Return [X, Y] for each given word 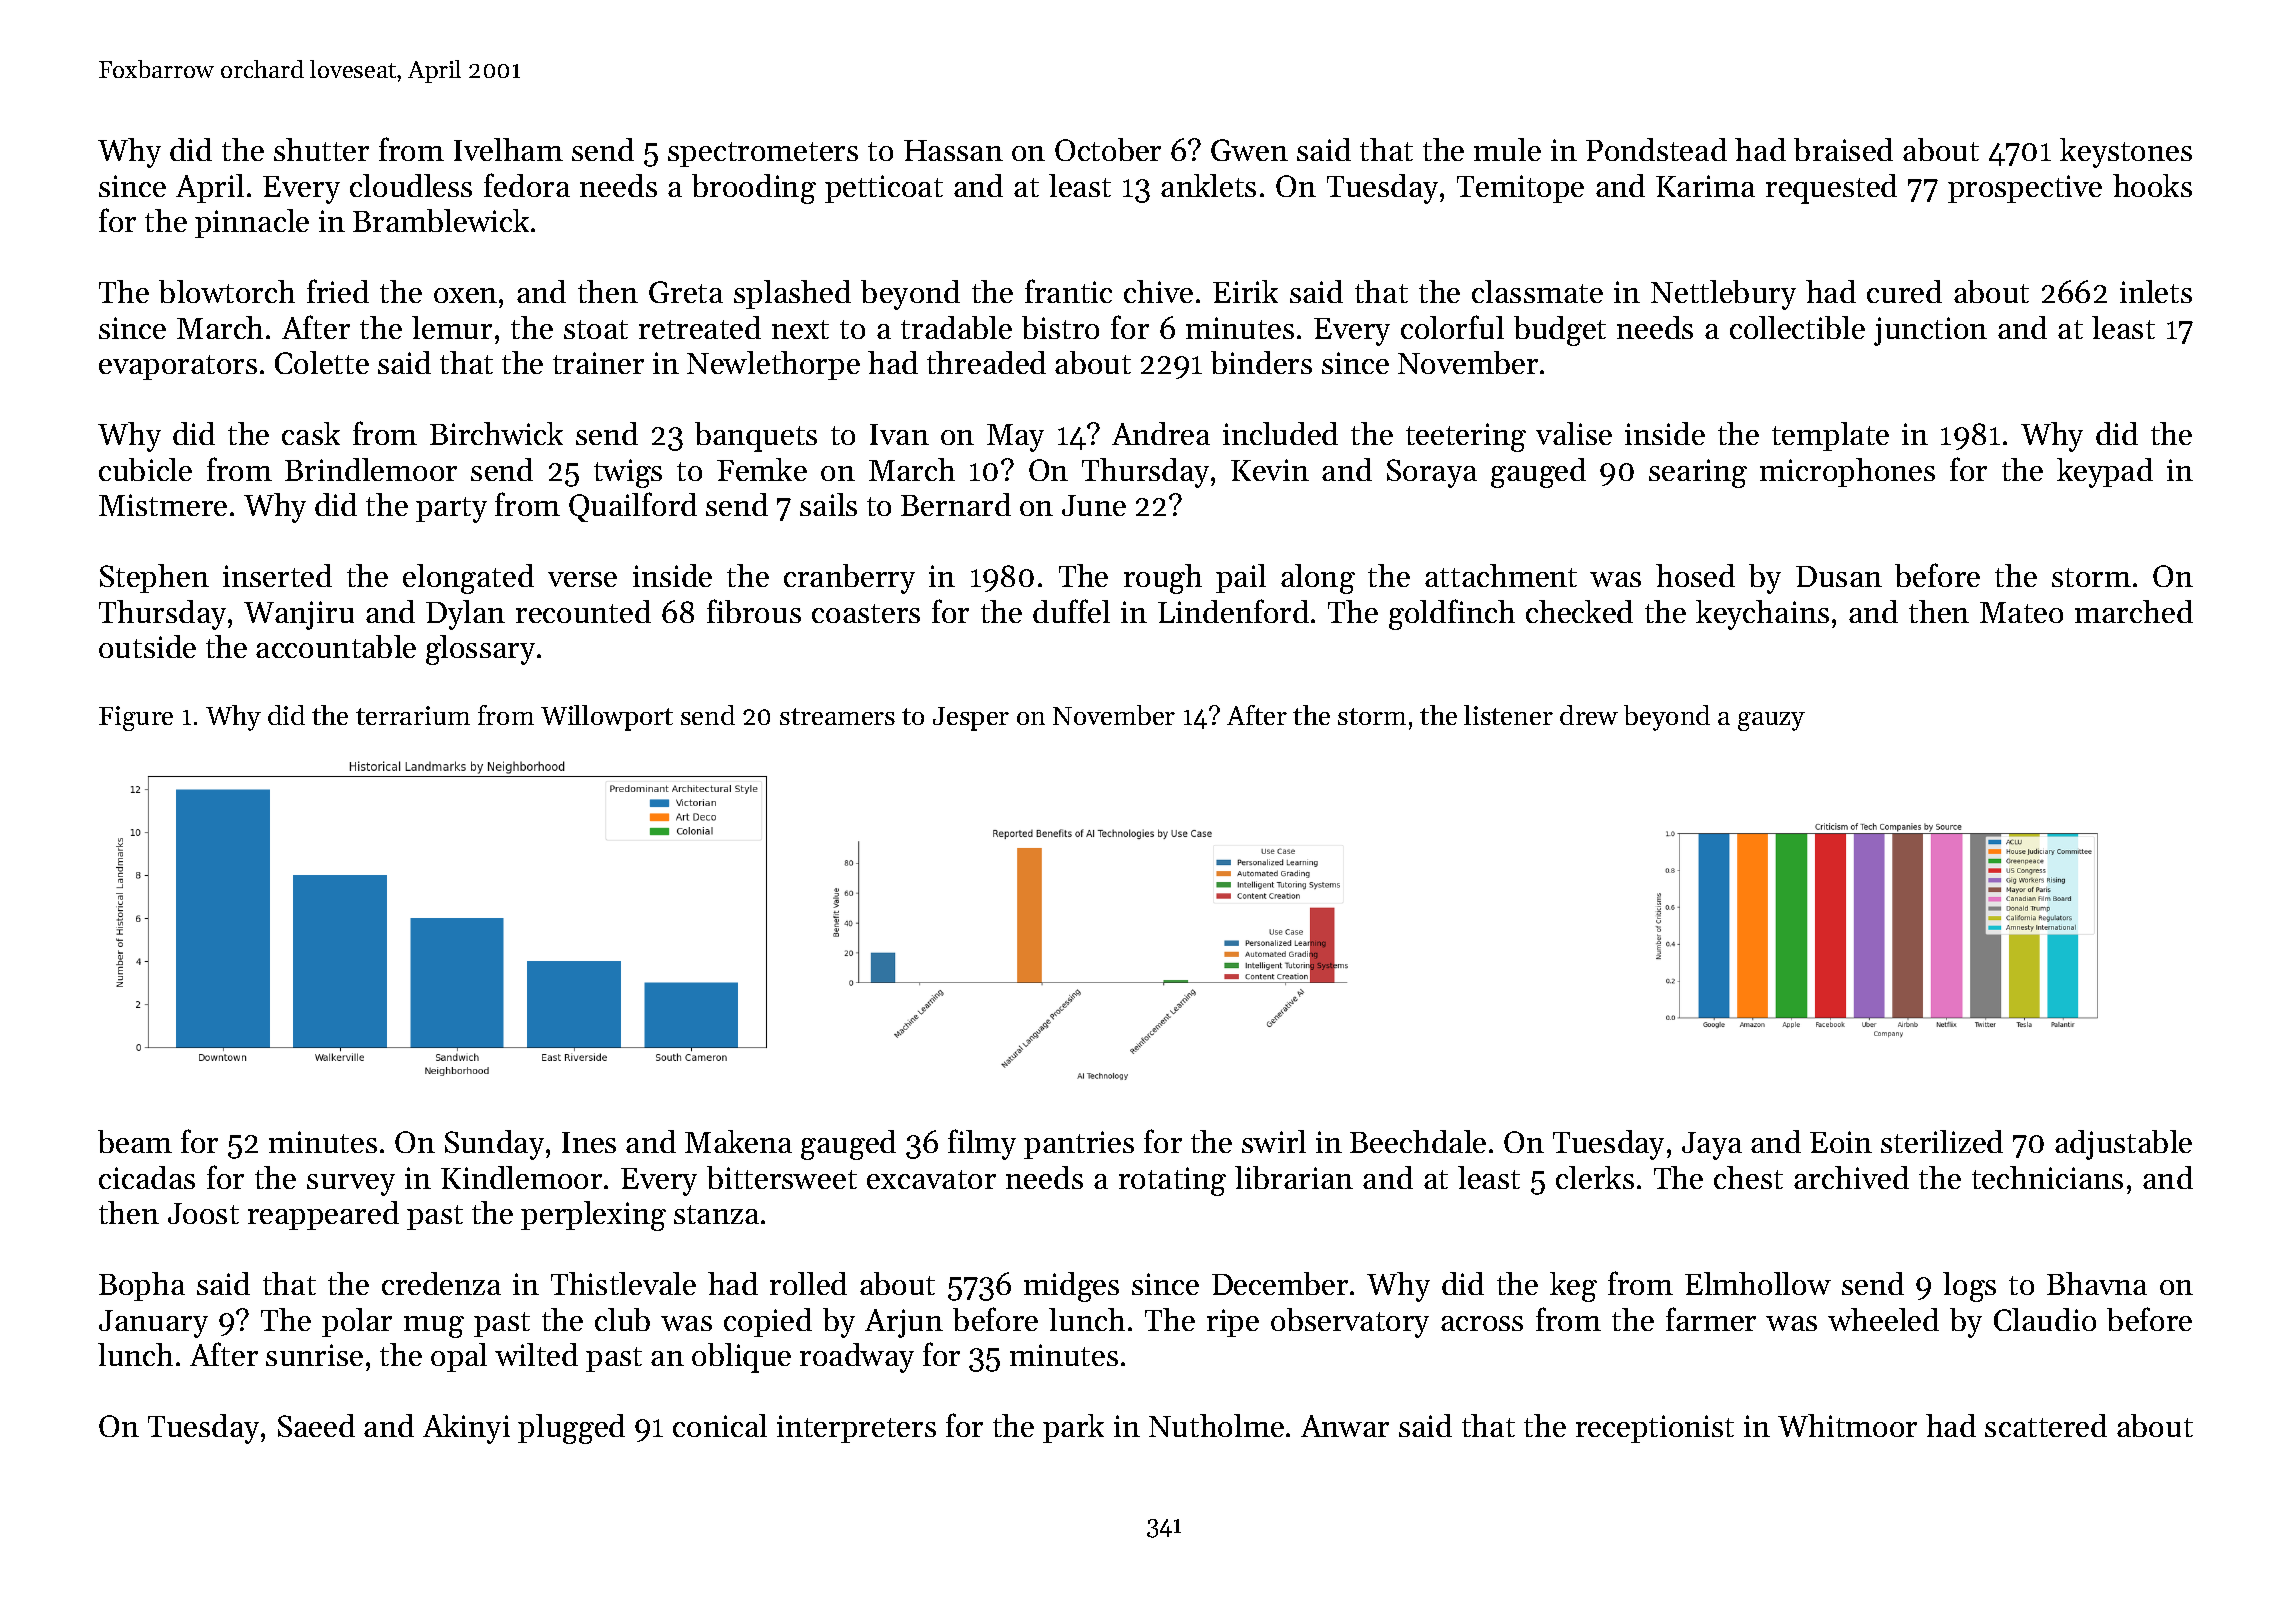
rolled [808, 1283]
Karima [1705, 186]
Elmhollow [1758, 1283]
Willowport [607, 718]
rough [1163, 579]
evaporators [178, 367]
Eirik [1245, 291]
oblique [741, 1358]
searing [1698, 473]
